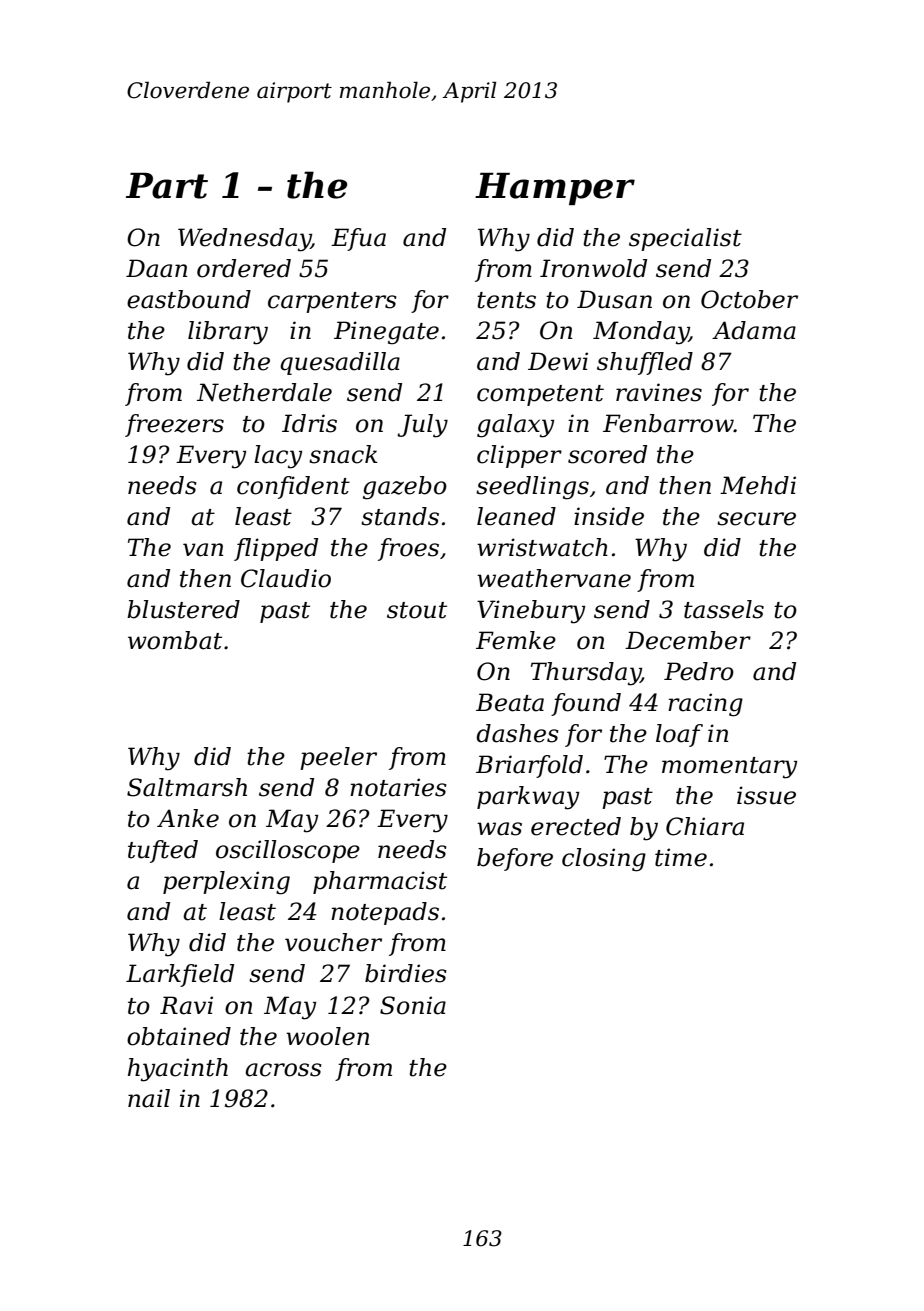 Image resolution: width=924 pixels, height=1311 pixels. I want to click on specialist, so click(685, 239).
